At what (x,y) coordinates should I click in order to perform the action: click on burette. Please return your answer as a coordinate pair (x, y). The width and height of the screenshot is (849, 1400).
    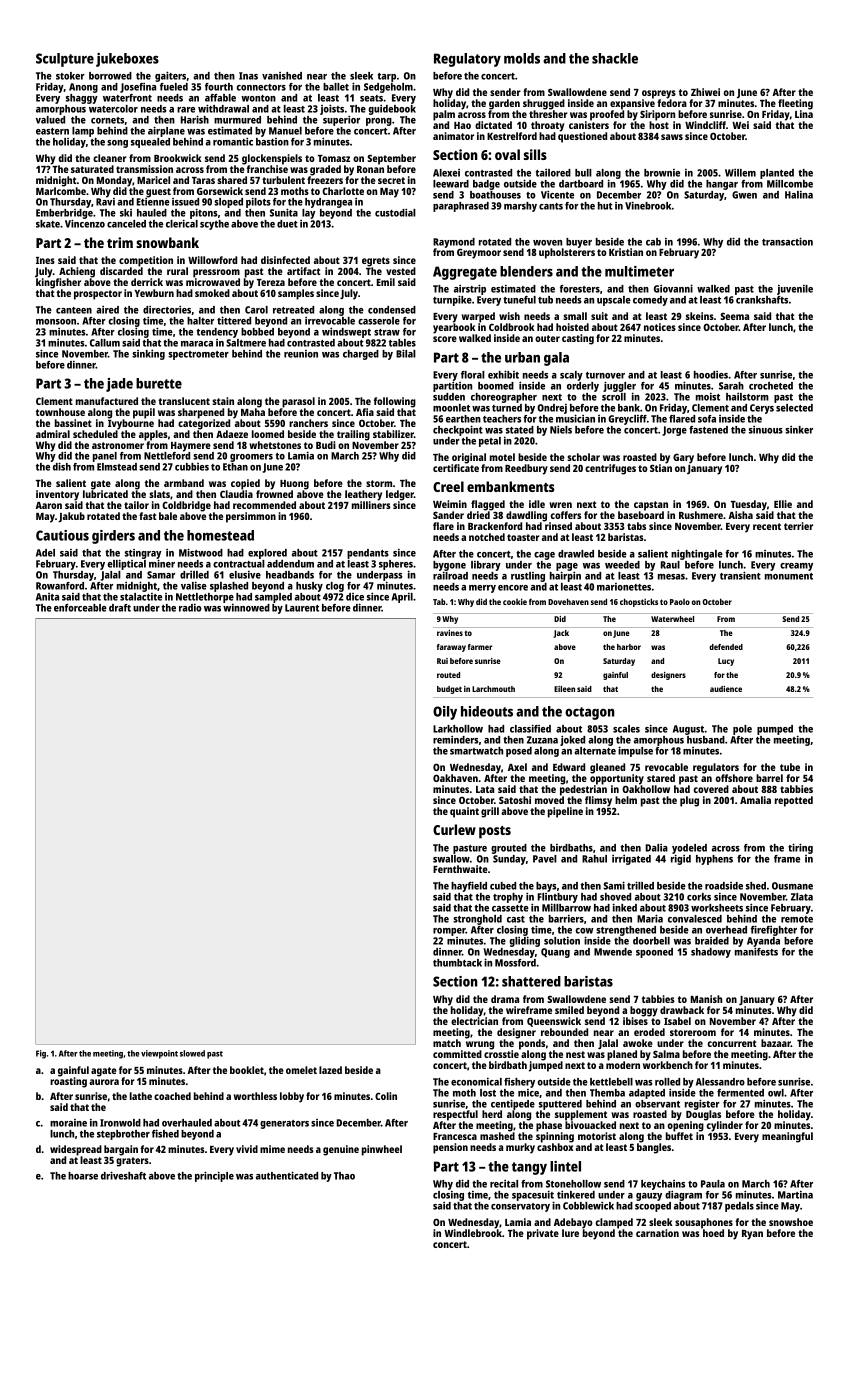
    Looking at the image, I should click on (159, 383).
